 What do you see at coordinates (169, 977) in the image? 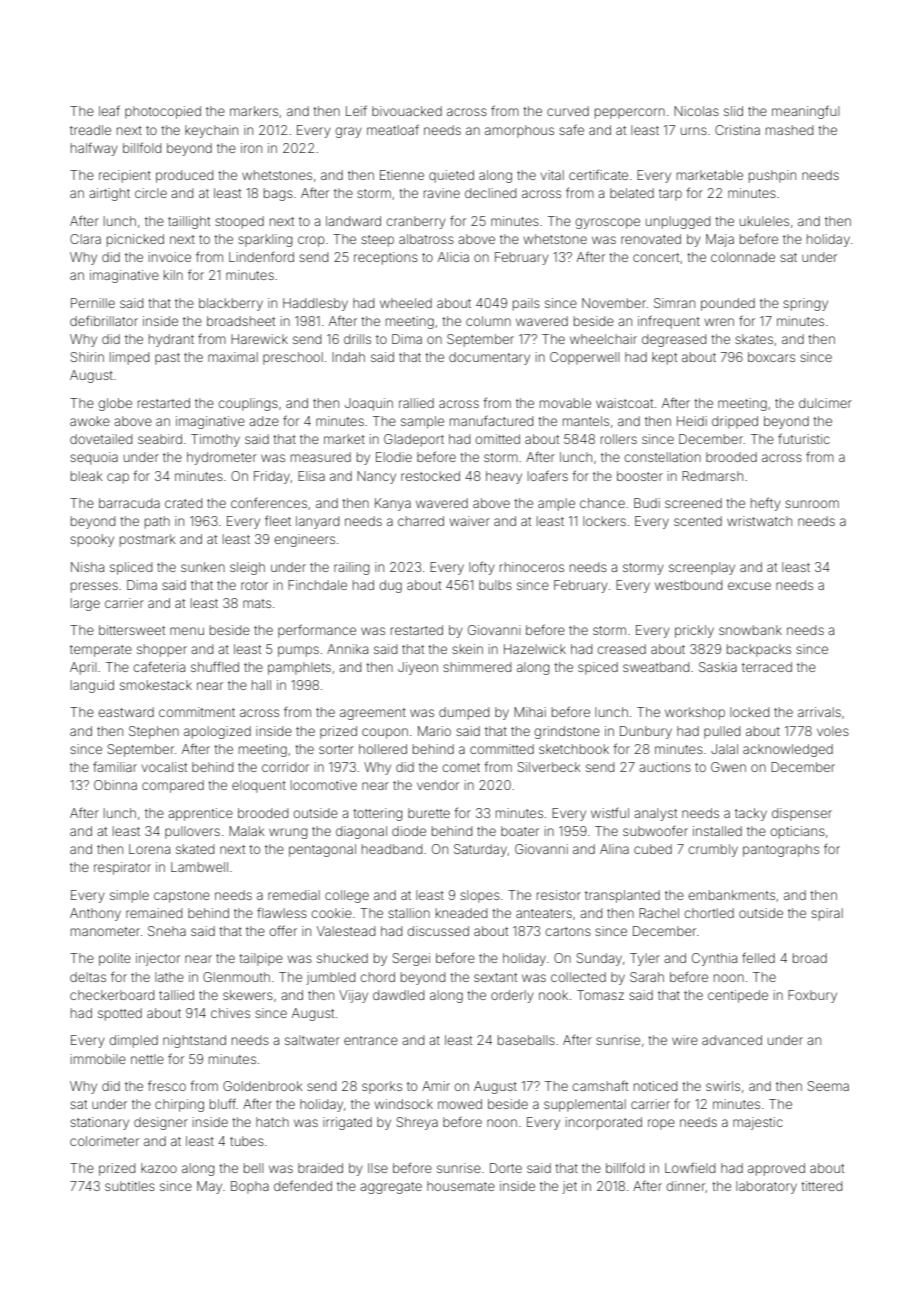
I see `lathe` at bounding box center [169, 977].
